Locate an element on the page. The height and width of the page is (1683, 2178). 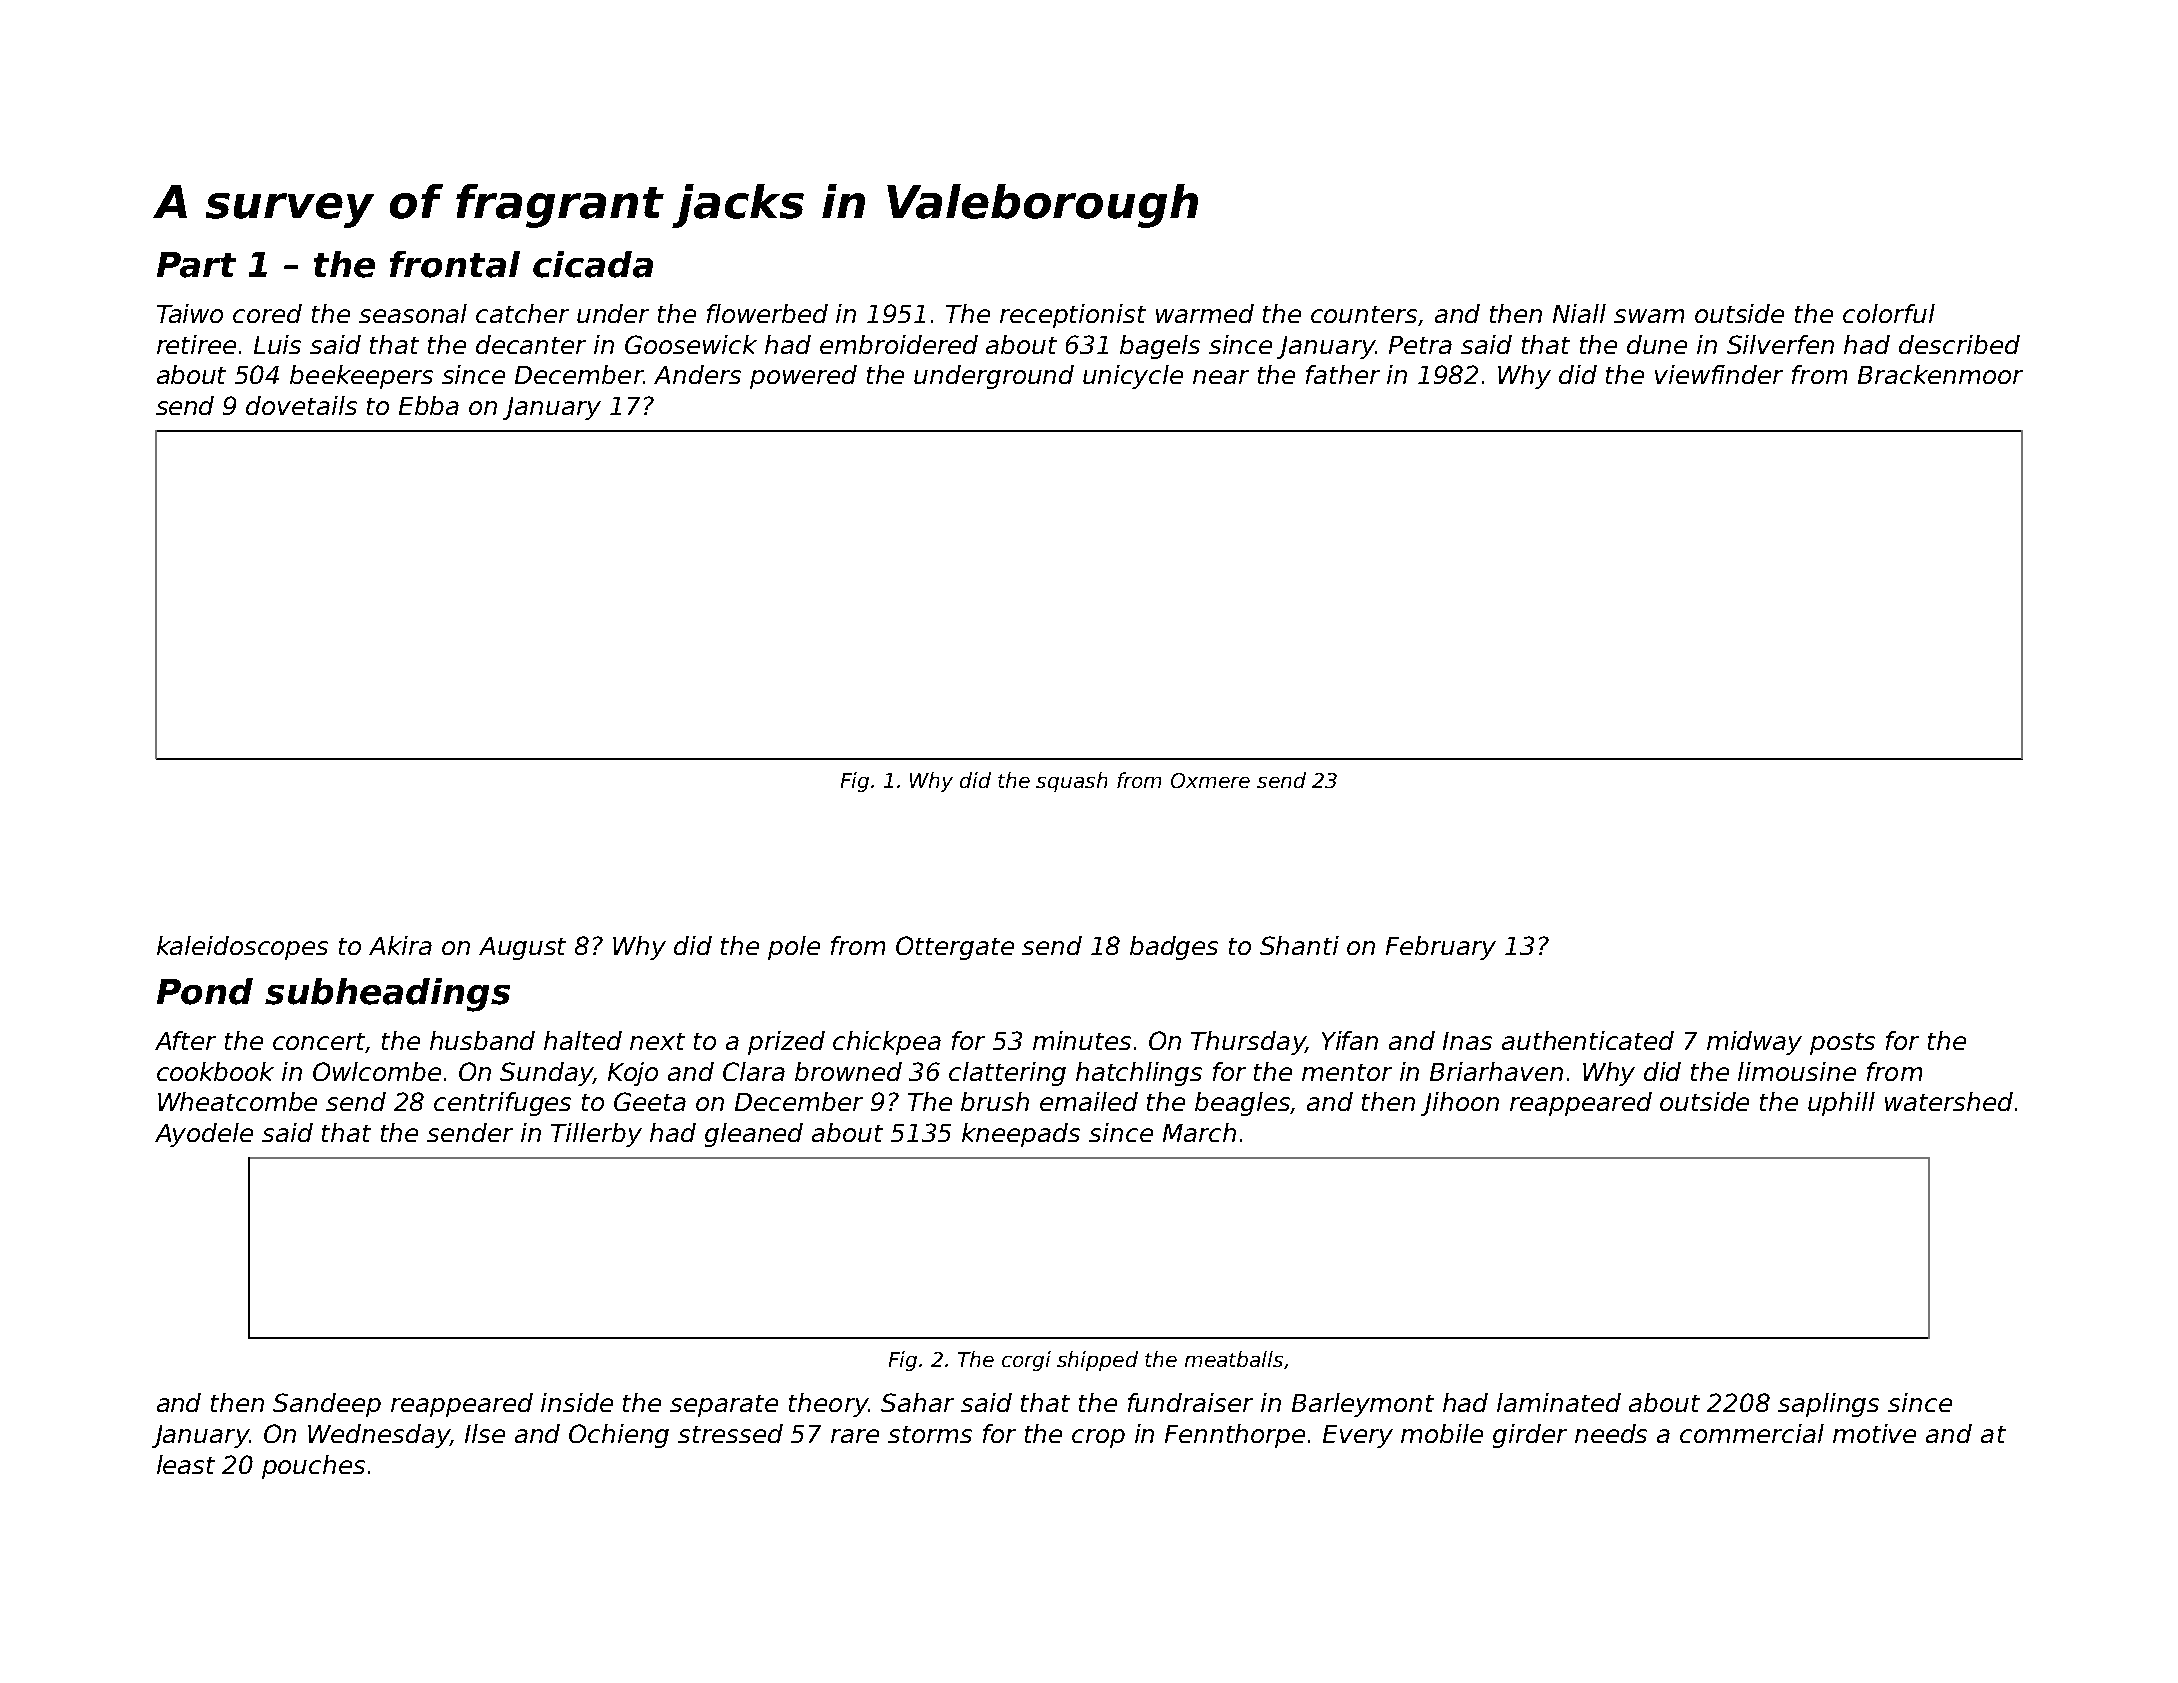
Brackenmoor is located at coordinates (1940, 374).
